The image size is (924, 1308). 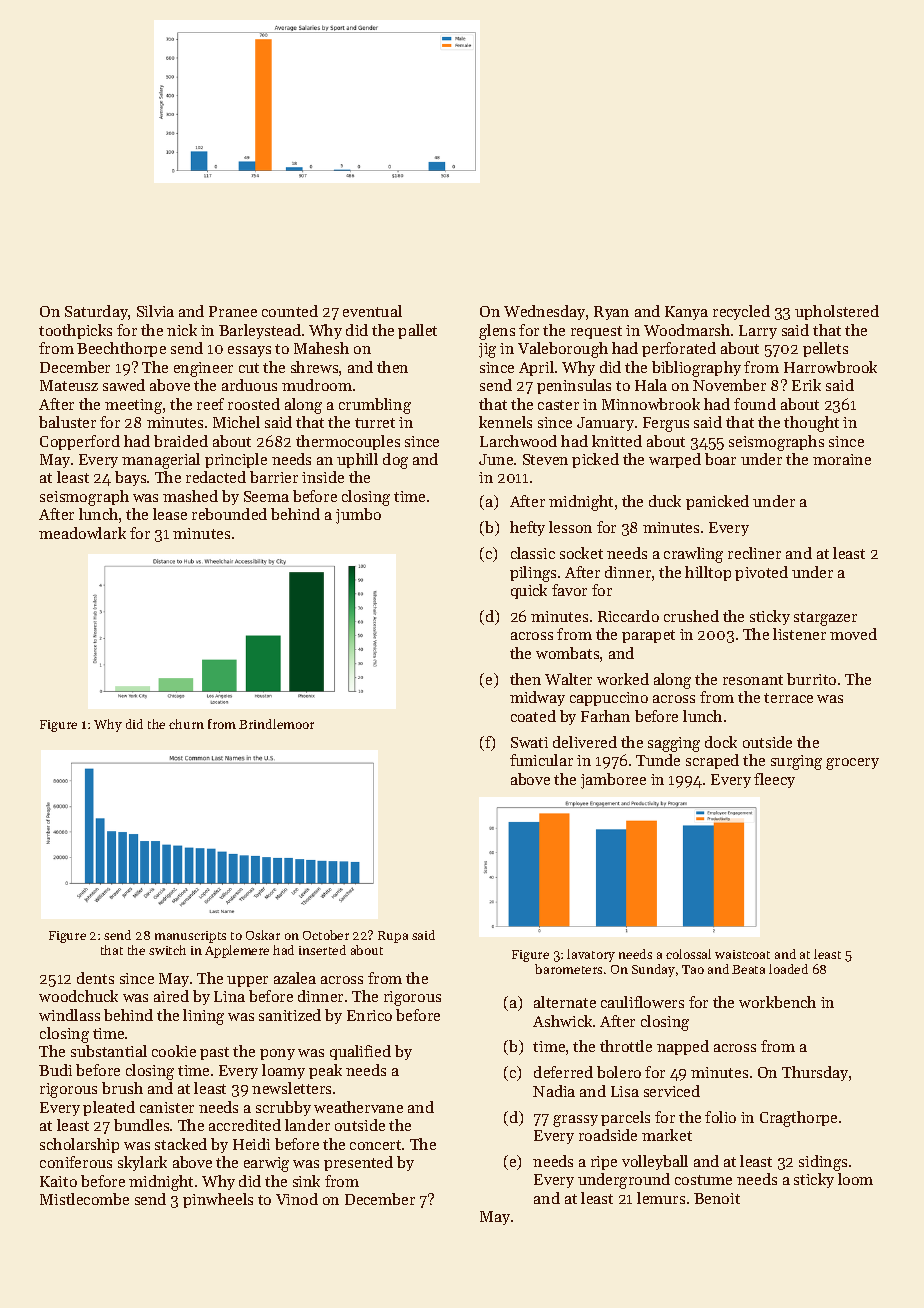 I want to click on workbench, so click(x=777, y=1002).
